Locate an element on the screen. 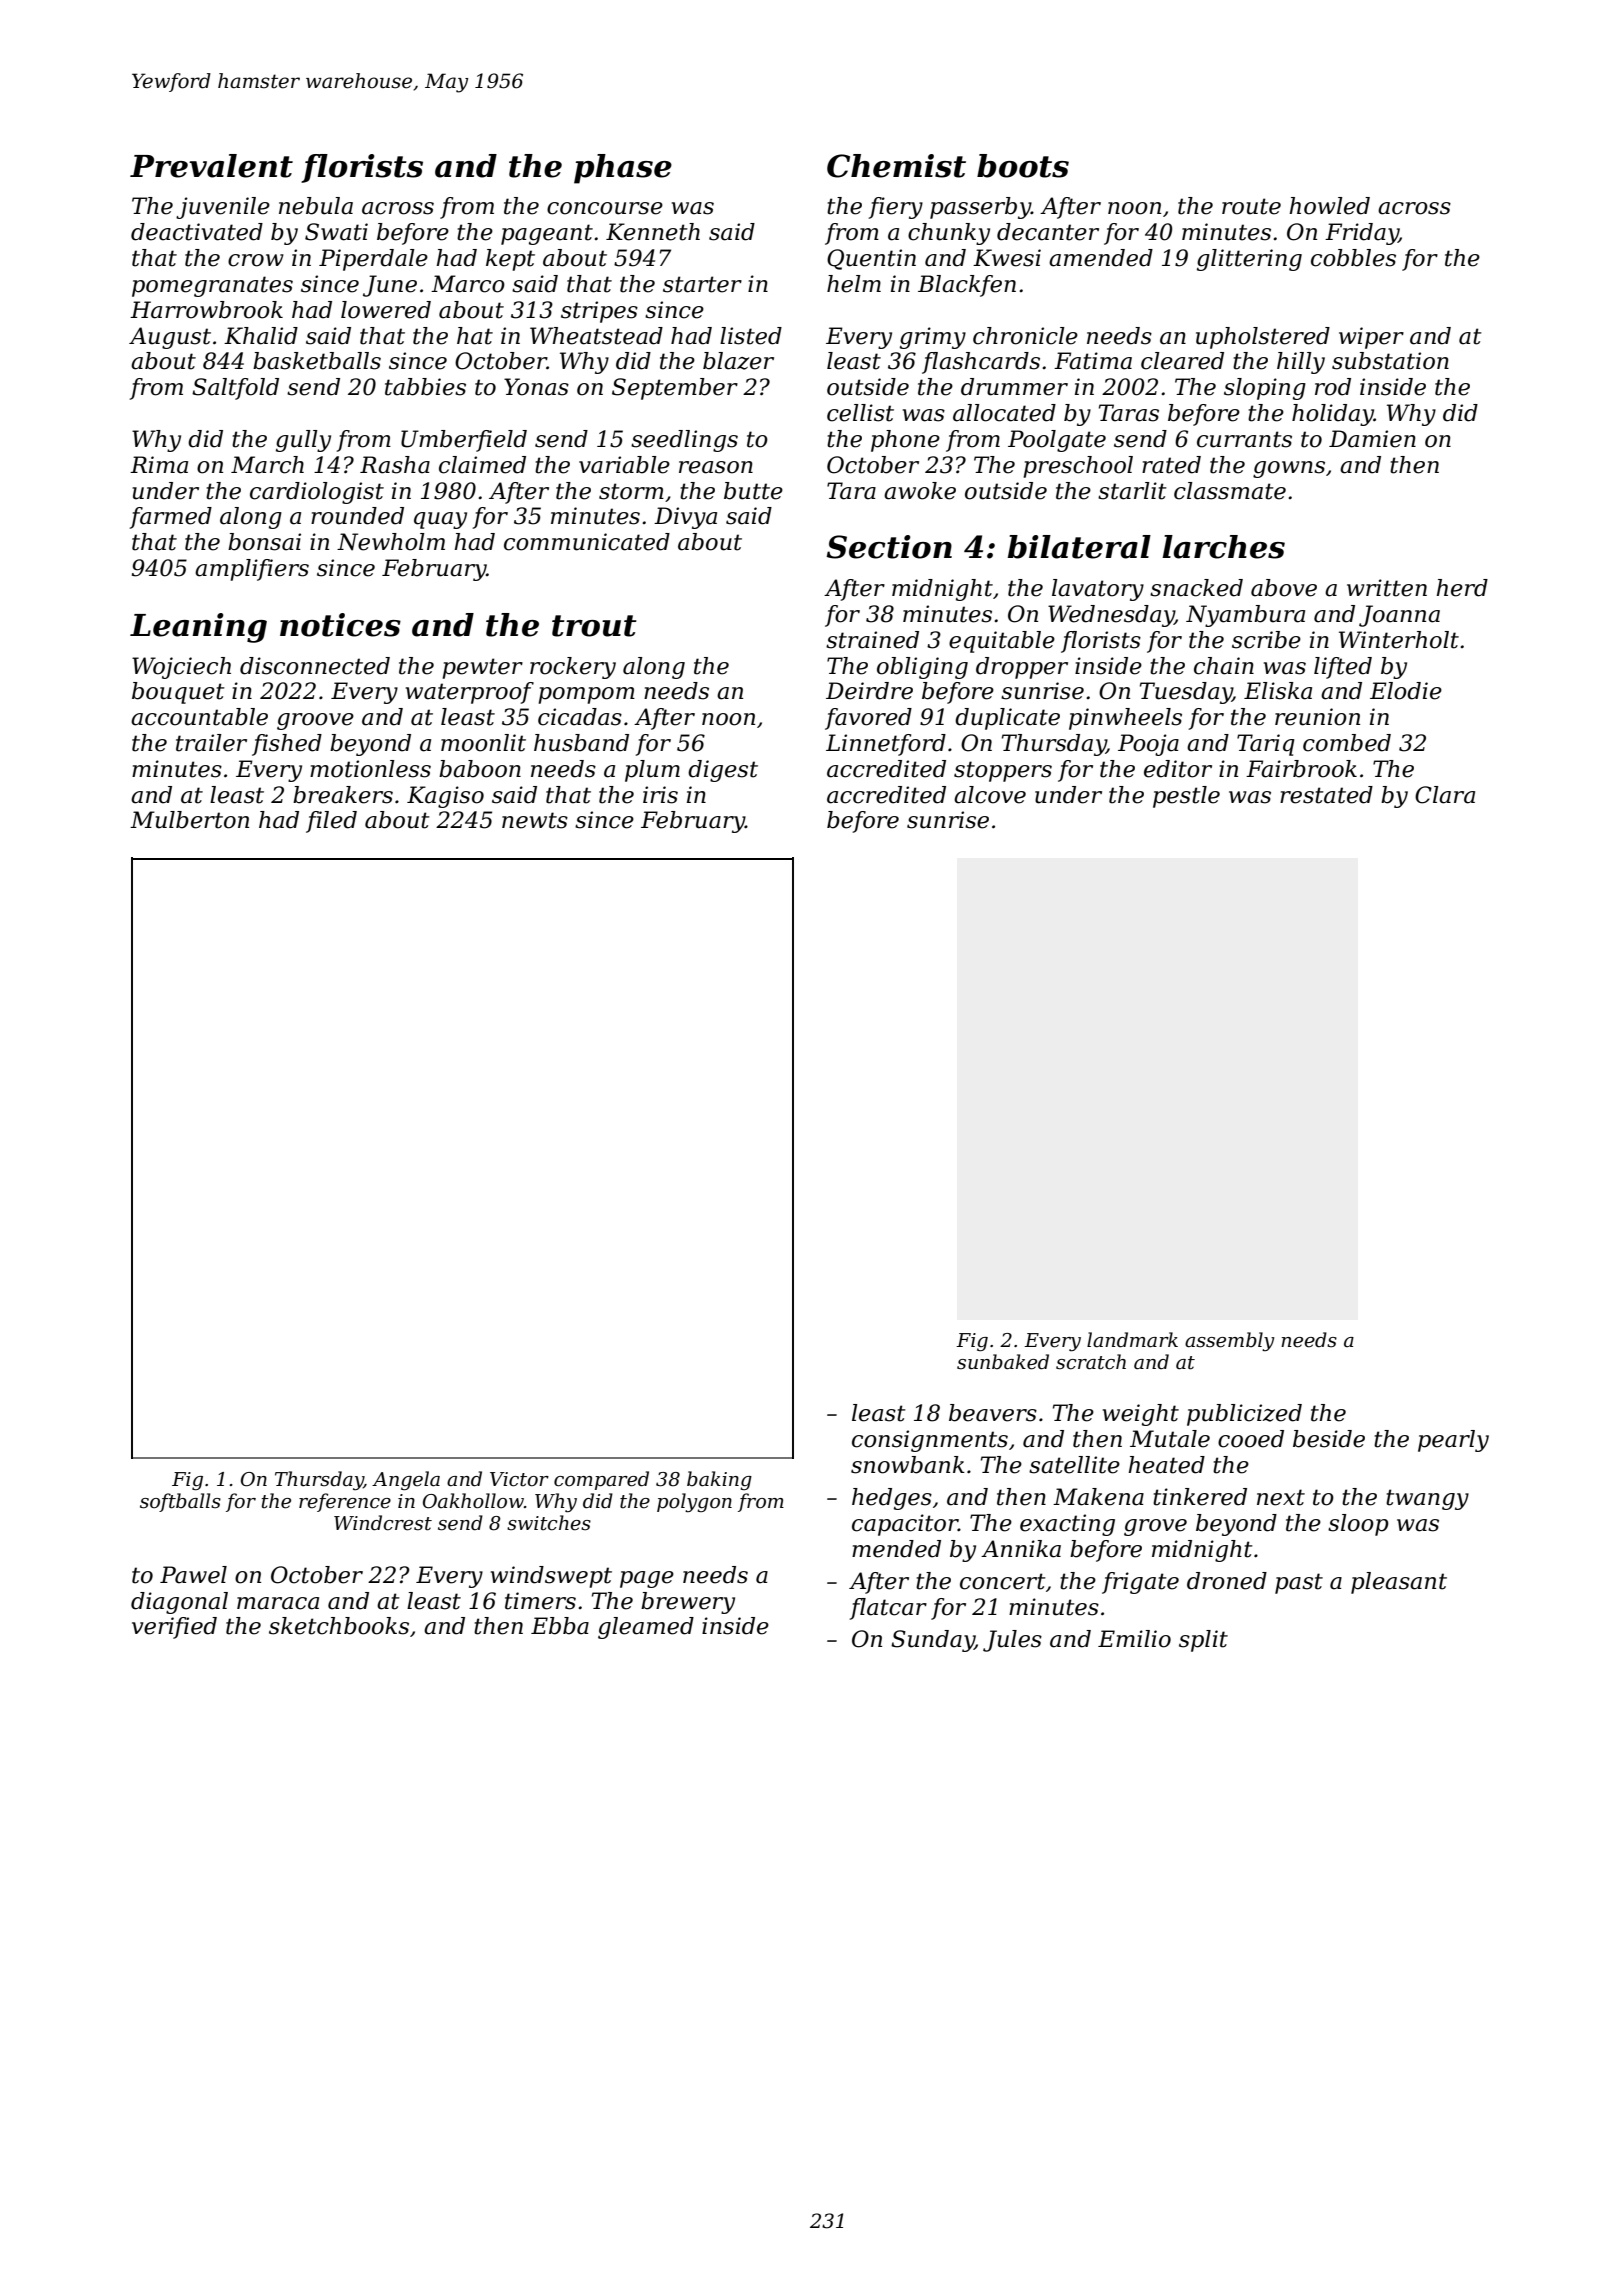 This screenshot has width=1620, height=2292. verified is located at coordinates (174, 1628).
